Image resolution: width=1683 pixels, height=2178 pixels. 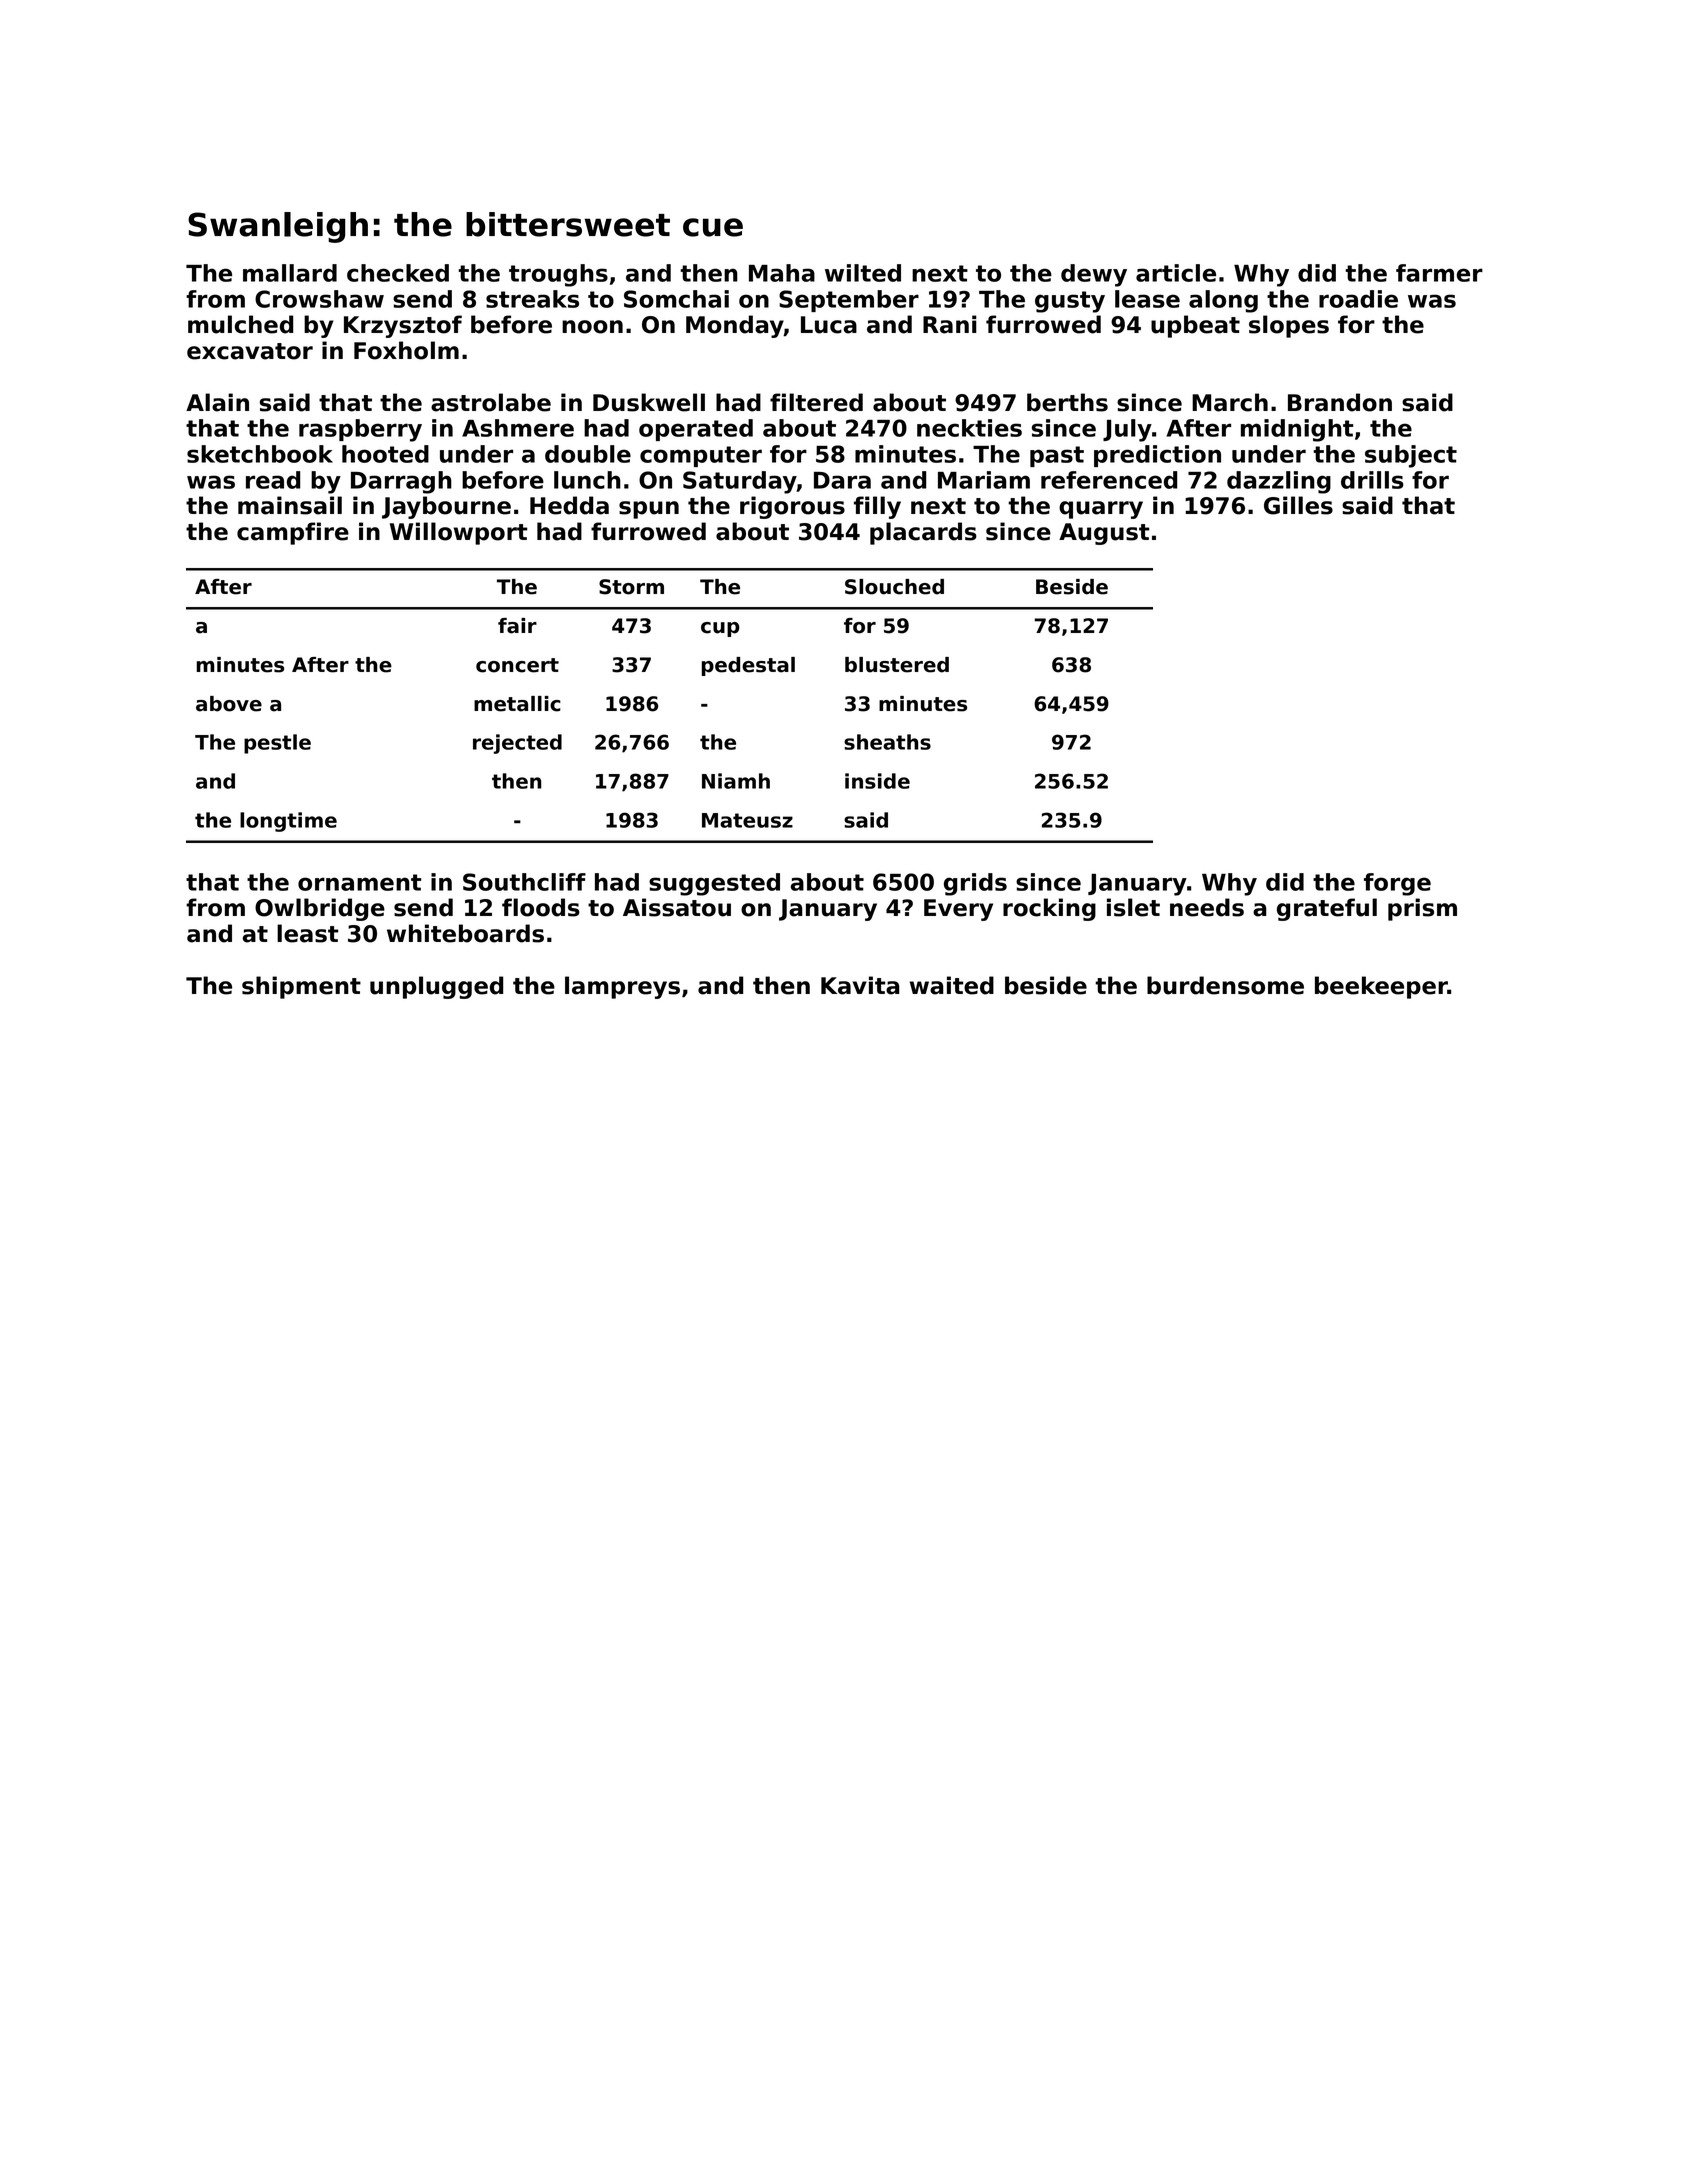 What do you see at coordinates (403, 326) in the page?
I see `Krzysztof` at bounding box center [403, 326].
